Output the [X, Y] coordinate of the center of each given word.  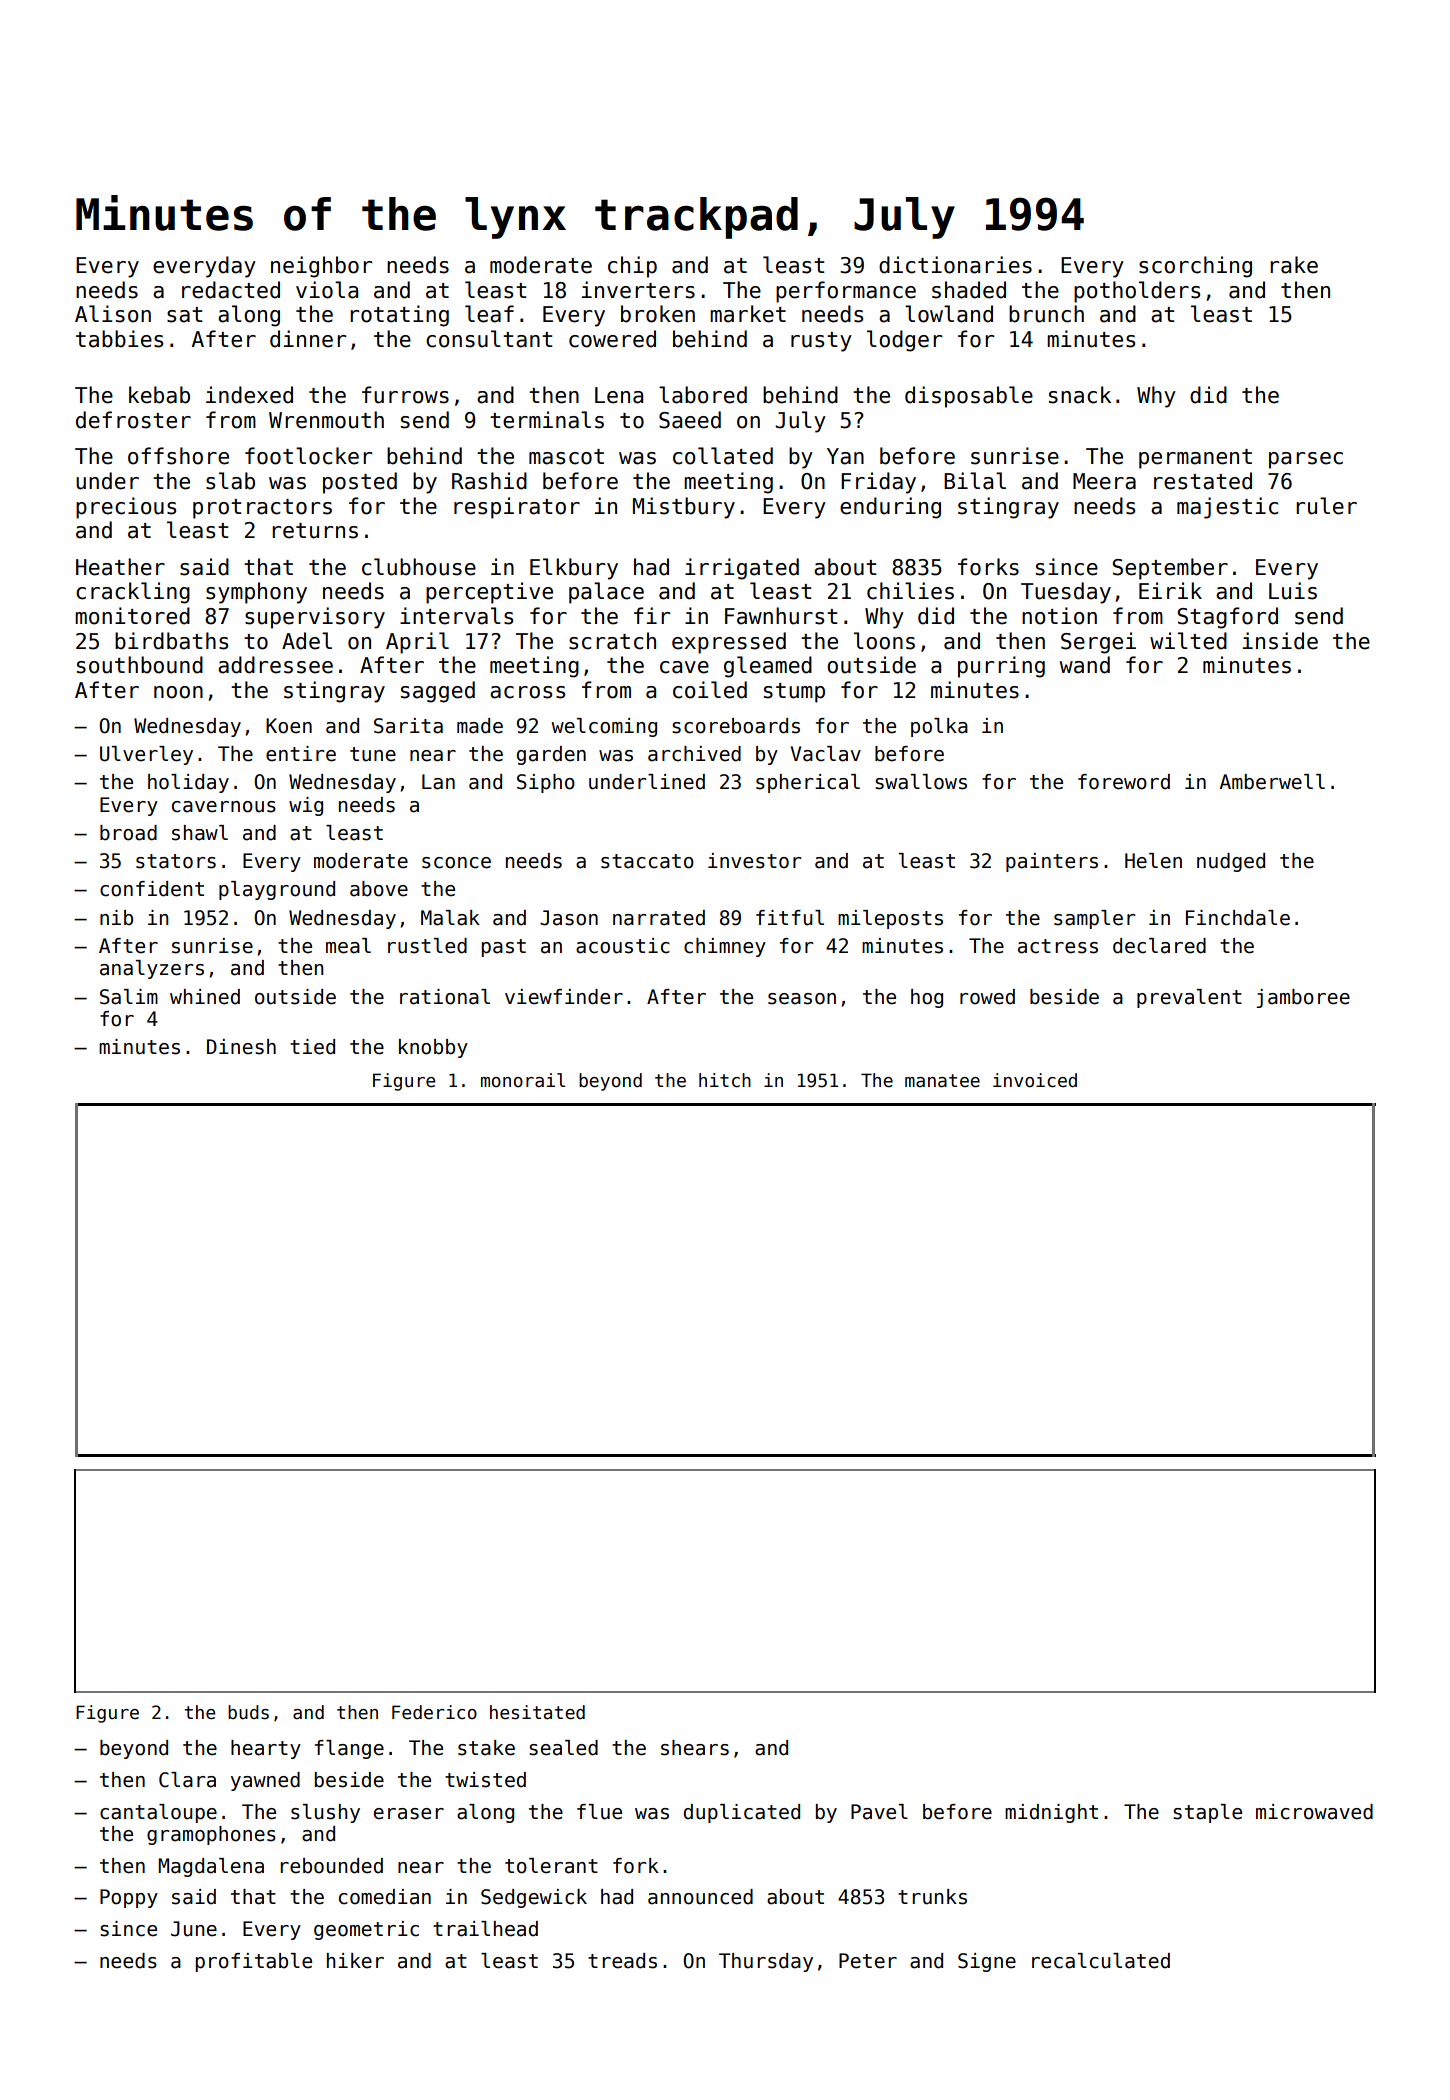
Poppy [129, 1898]
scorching [1195, 267]
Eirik [1170, 590]
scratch [612, 641]
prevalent [1189, 998]
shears [695, 1748]
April [417, 643]
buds [248, 1712]
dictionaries [955, 265]
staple [1207, 1813]
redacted [231, 290]
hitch [725, 1080]
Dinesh [241, 1047]
